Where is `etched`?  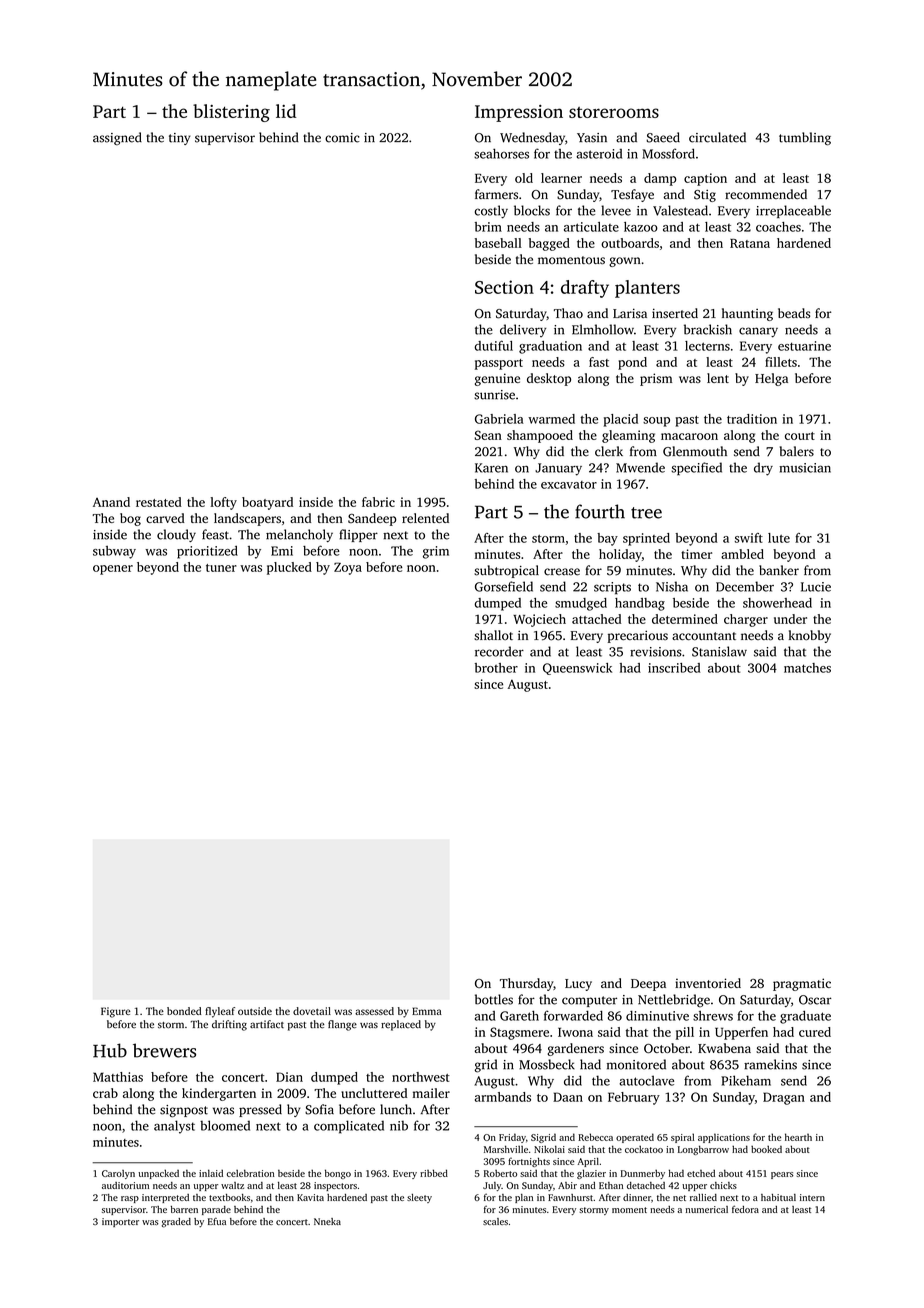
etched is located at coordinates (701, 1173).
